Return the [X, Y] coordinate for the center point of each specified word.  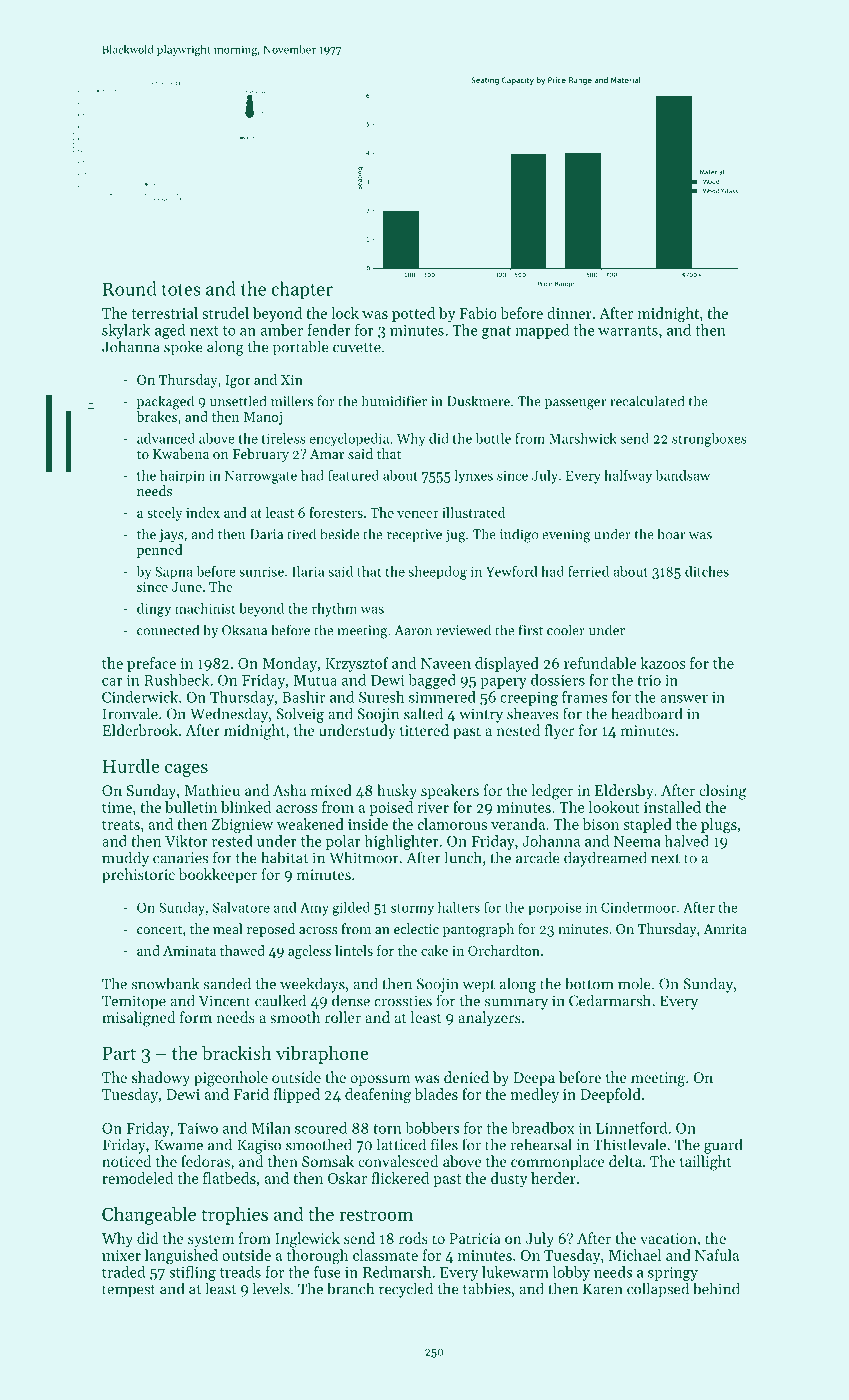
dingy [154, 610]
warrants [628, 331]
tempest [129, 1291]
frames [585, 697]
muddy [125, 859]
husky [397, 792]
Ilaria [308, 571]
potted [413, 314]
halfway [628, 477]
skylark [126, 331]
